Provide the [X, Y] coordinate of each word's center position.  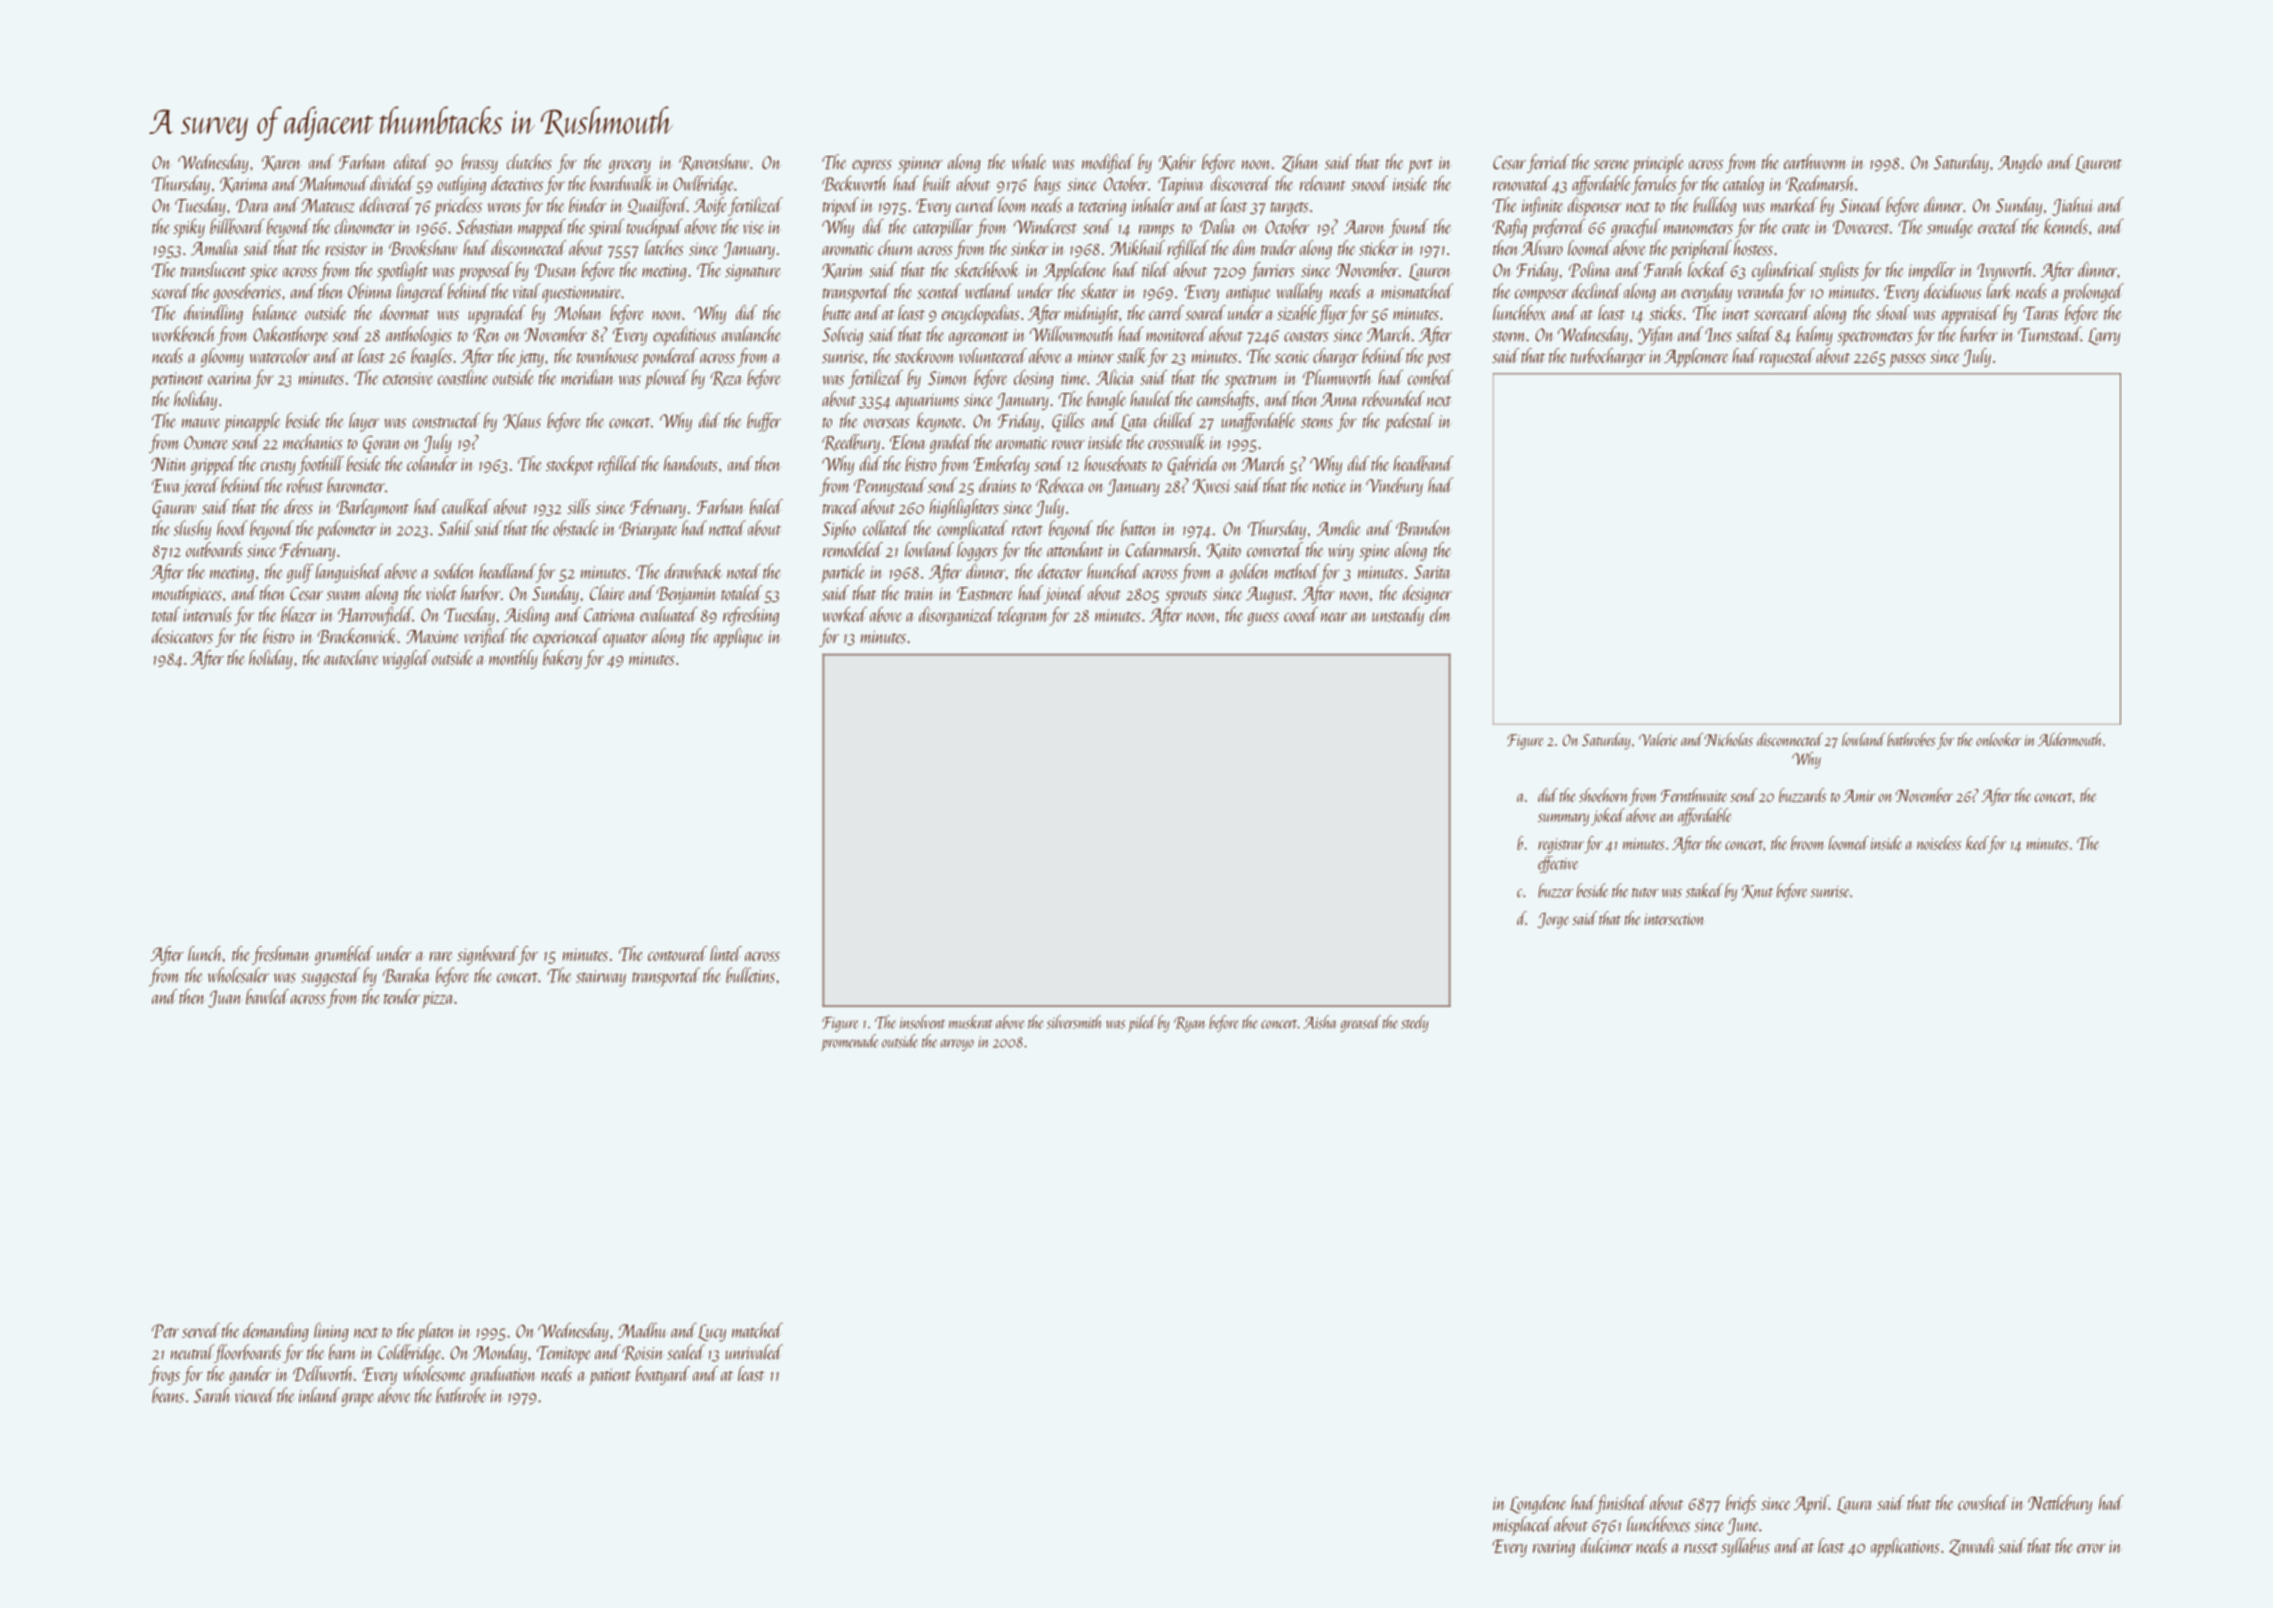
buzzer [1555, 890]
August [1269, 595]
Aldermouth [2070, 739]
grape [357, 1400]
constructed [446, 420]
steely [1415, 1023]
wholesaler [238, 975]
